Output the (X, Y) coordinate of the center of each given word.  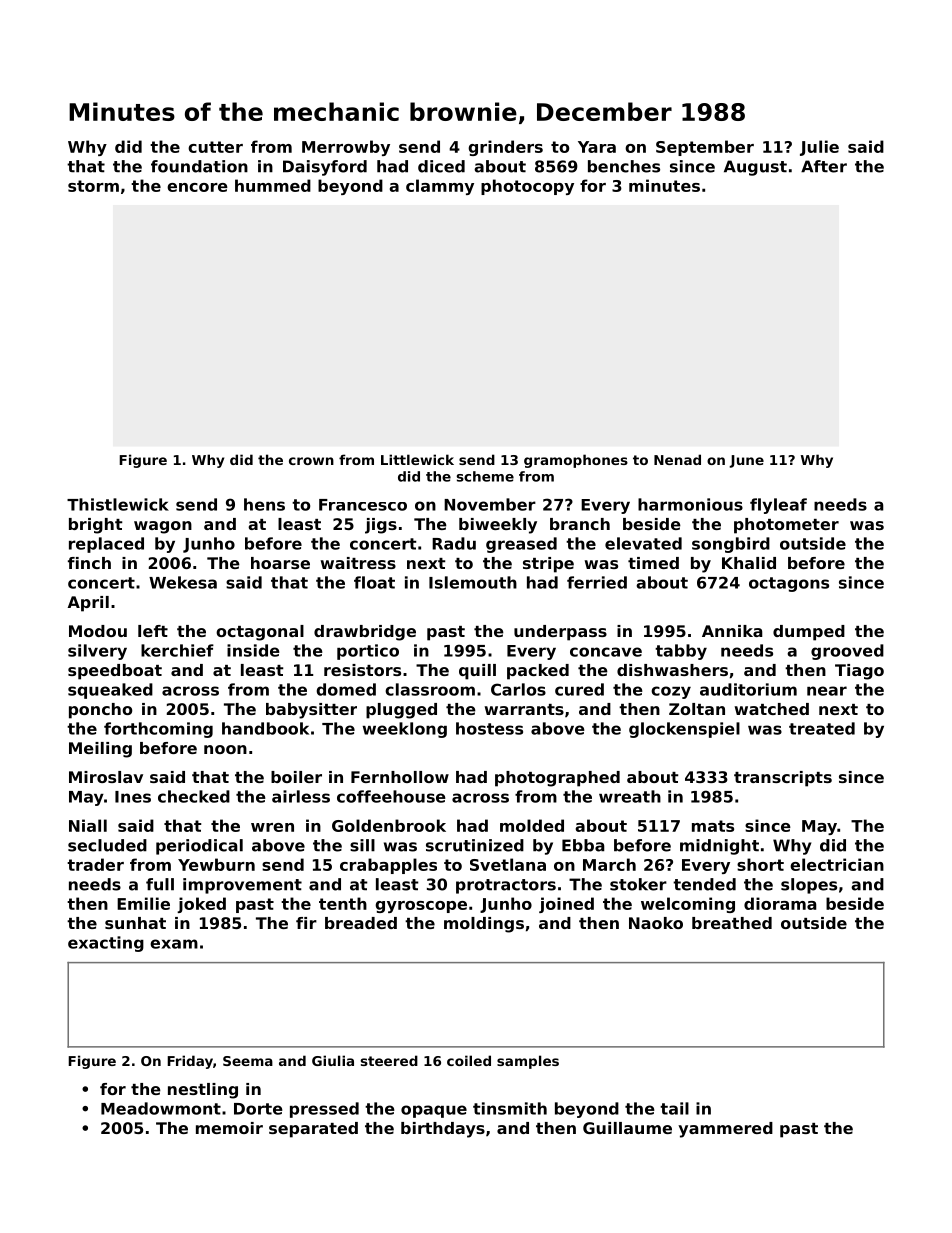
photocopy (527, 187)
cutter (215, 147)
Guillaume (627, 1128)
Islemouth (473, 582)
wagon (163, 527)
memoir (229, 1128)
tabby (681, 652)
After (824, 166)
